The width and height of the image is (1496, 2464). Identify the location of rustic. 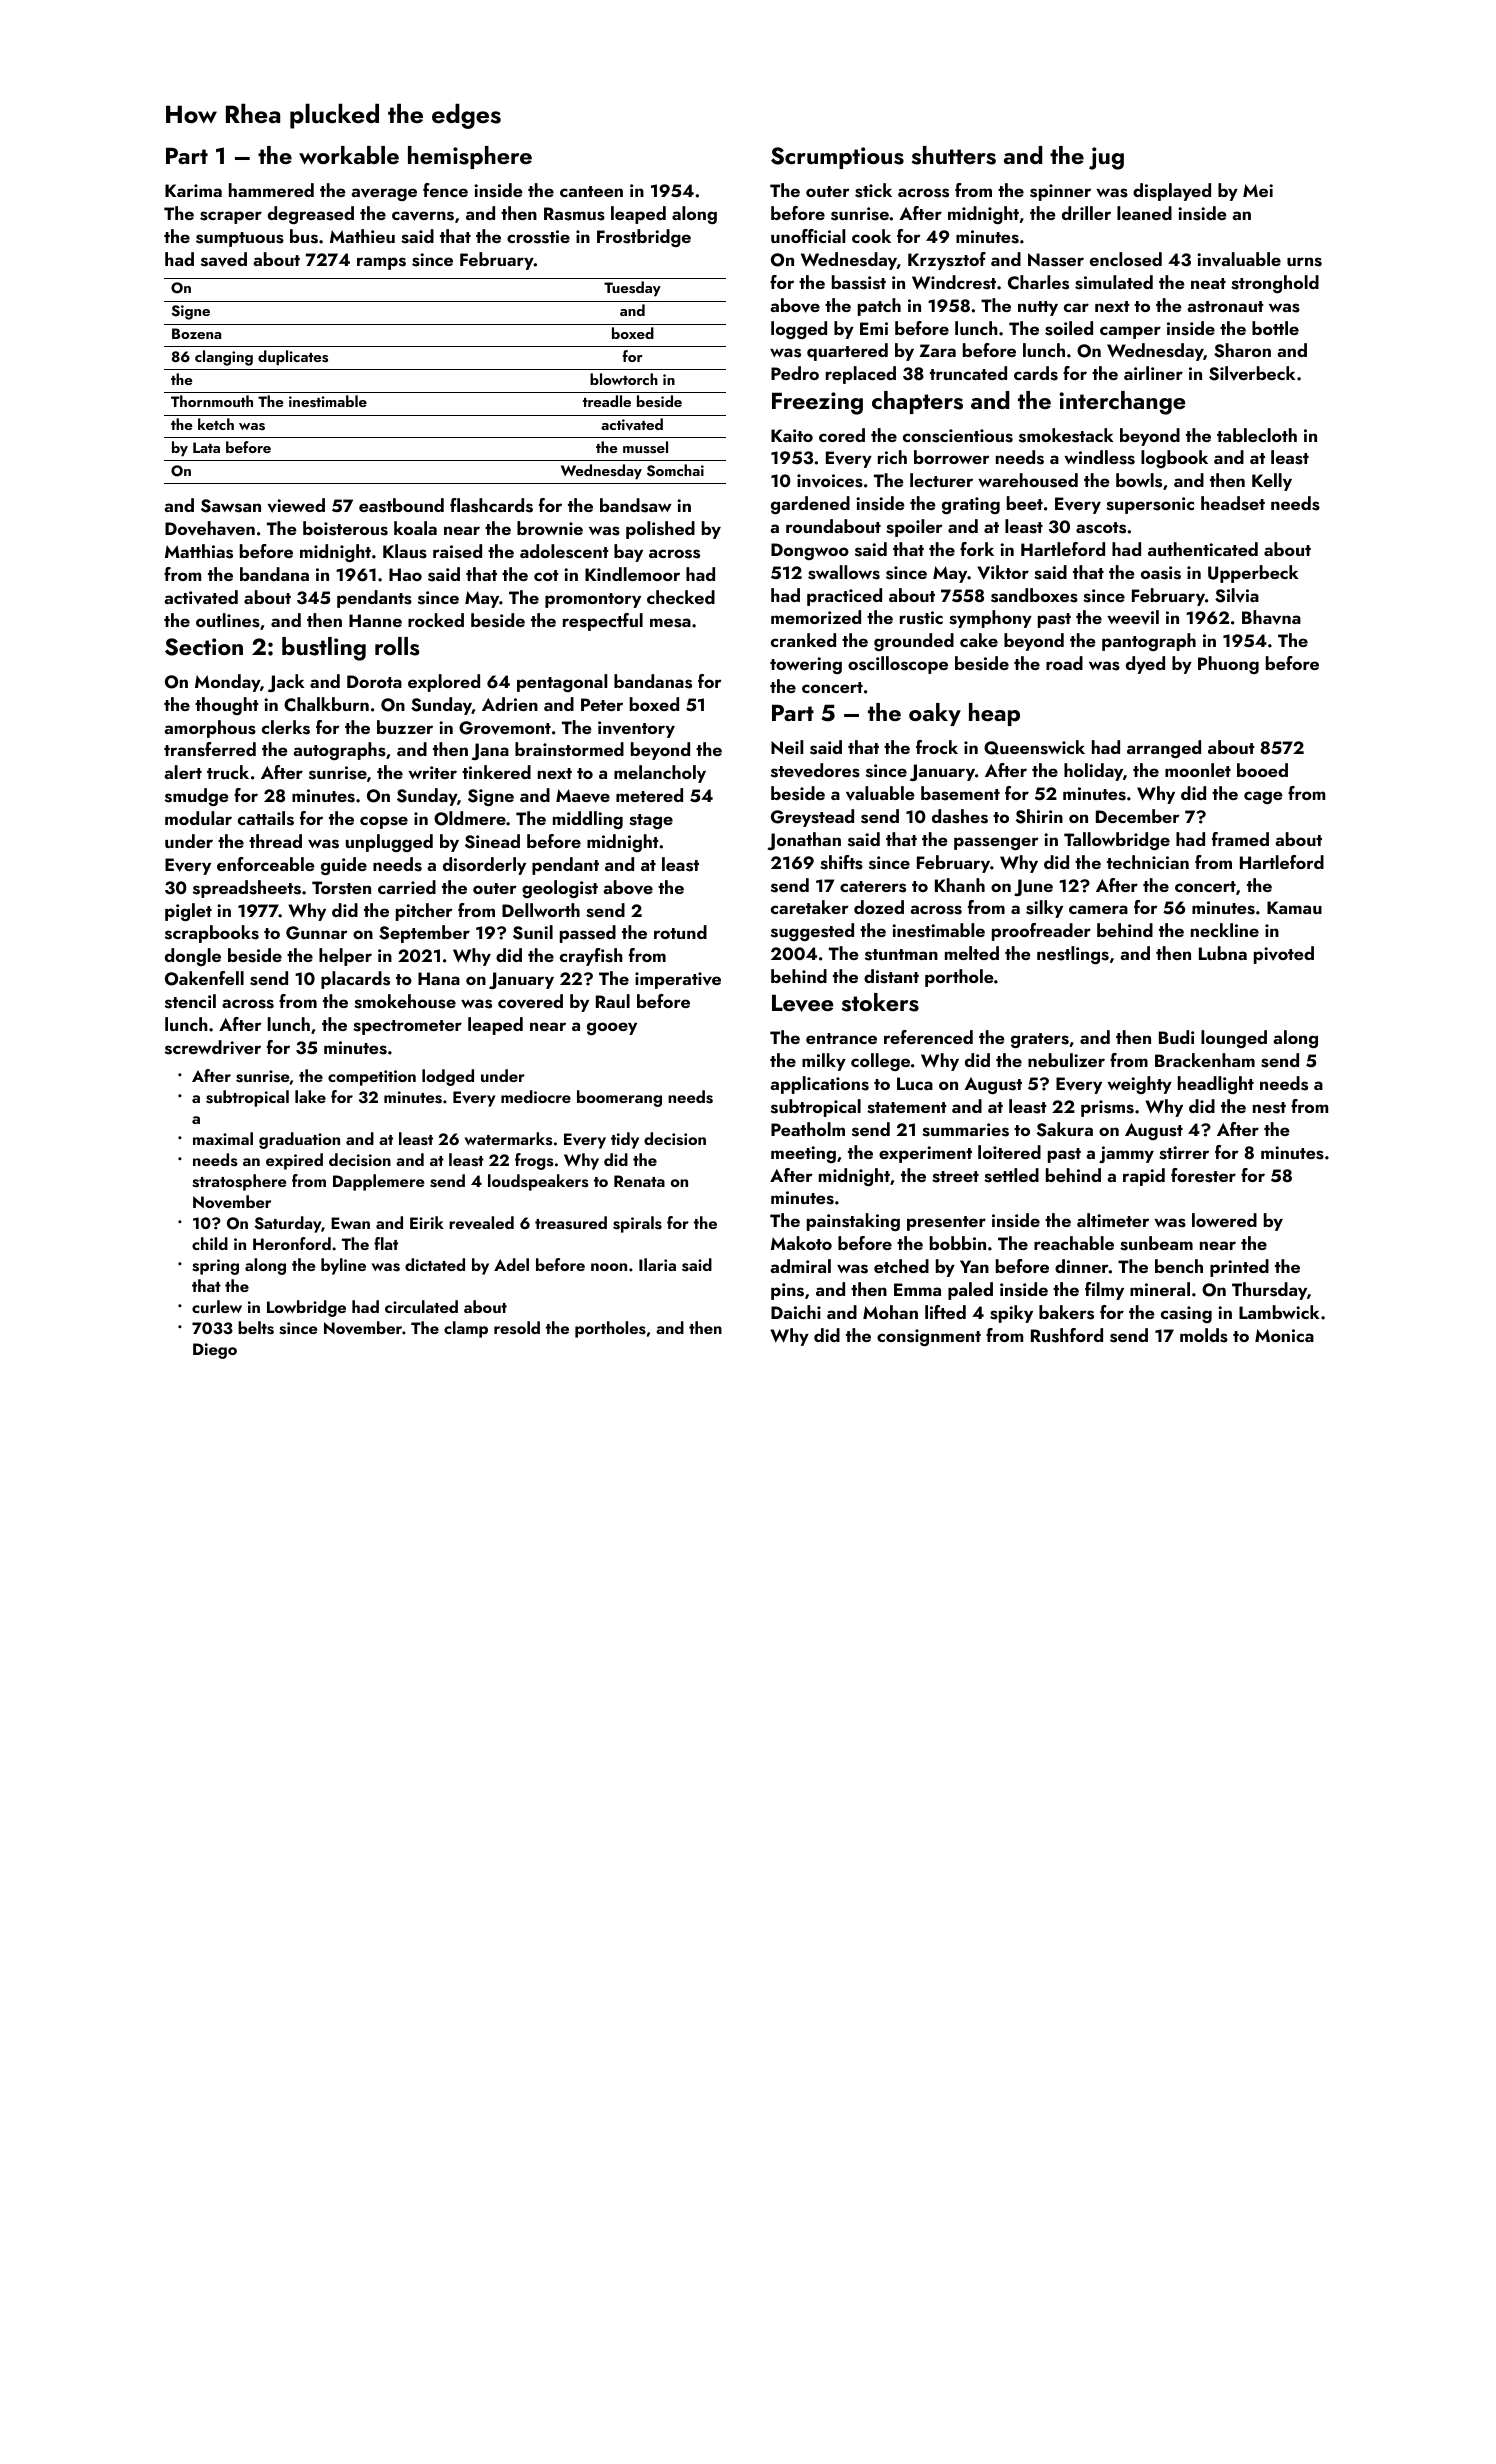
(921, 618).
